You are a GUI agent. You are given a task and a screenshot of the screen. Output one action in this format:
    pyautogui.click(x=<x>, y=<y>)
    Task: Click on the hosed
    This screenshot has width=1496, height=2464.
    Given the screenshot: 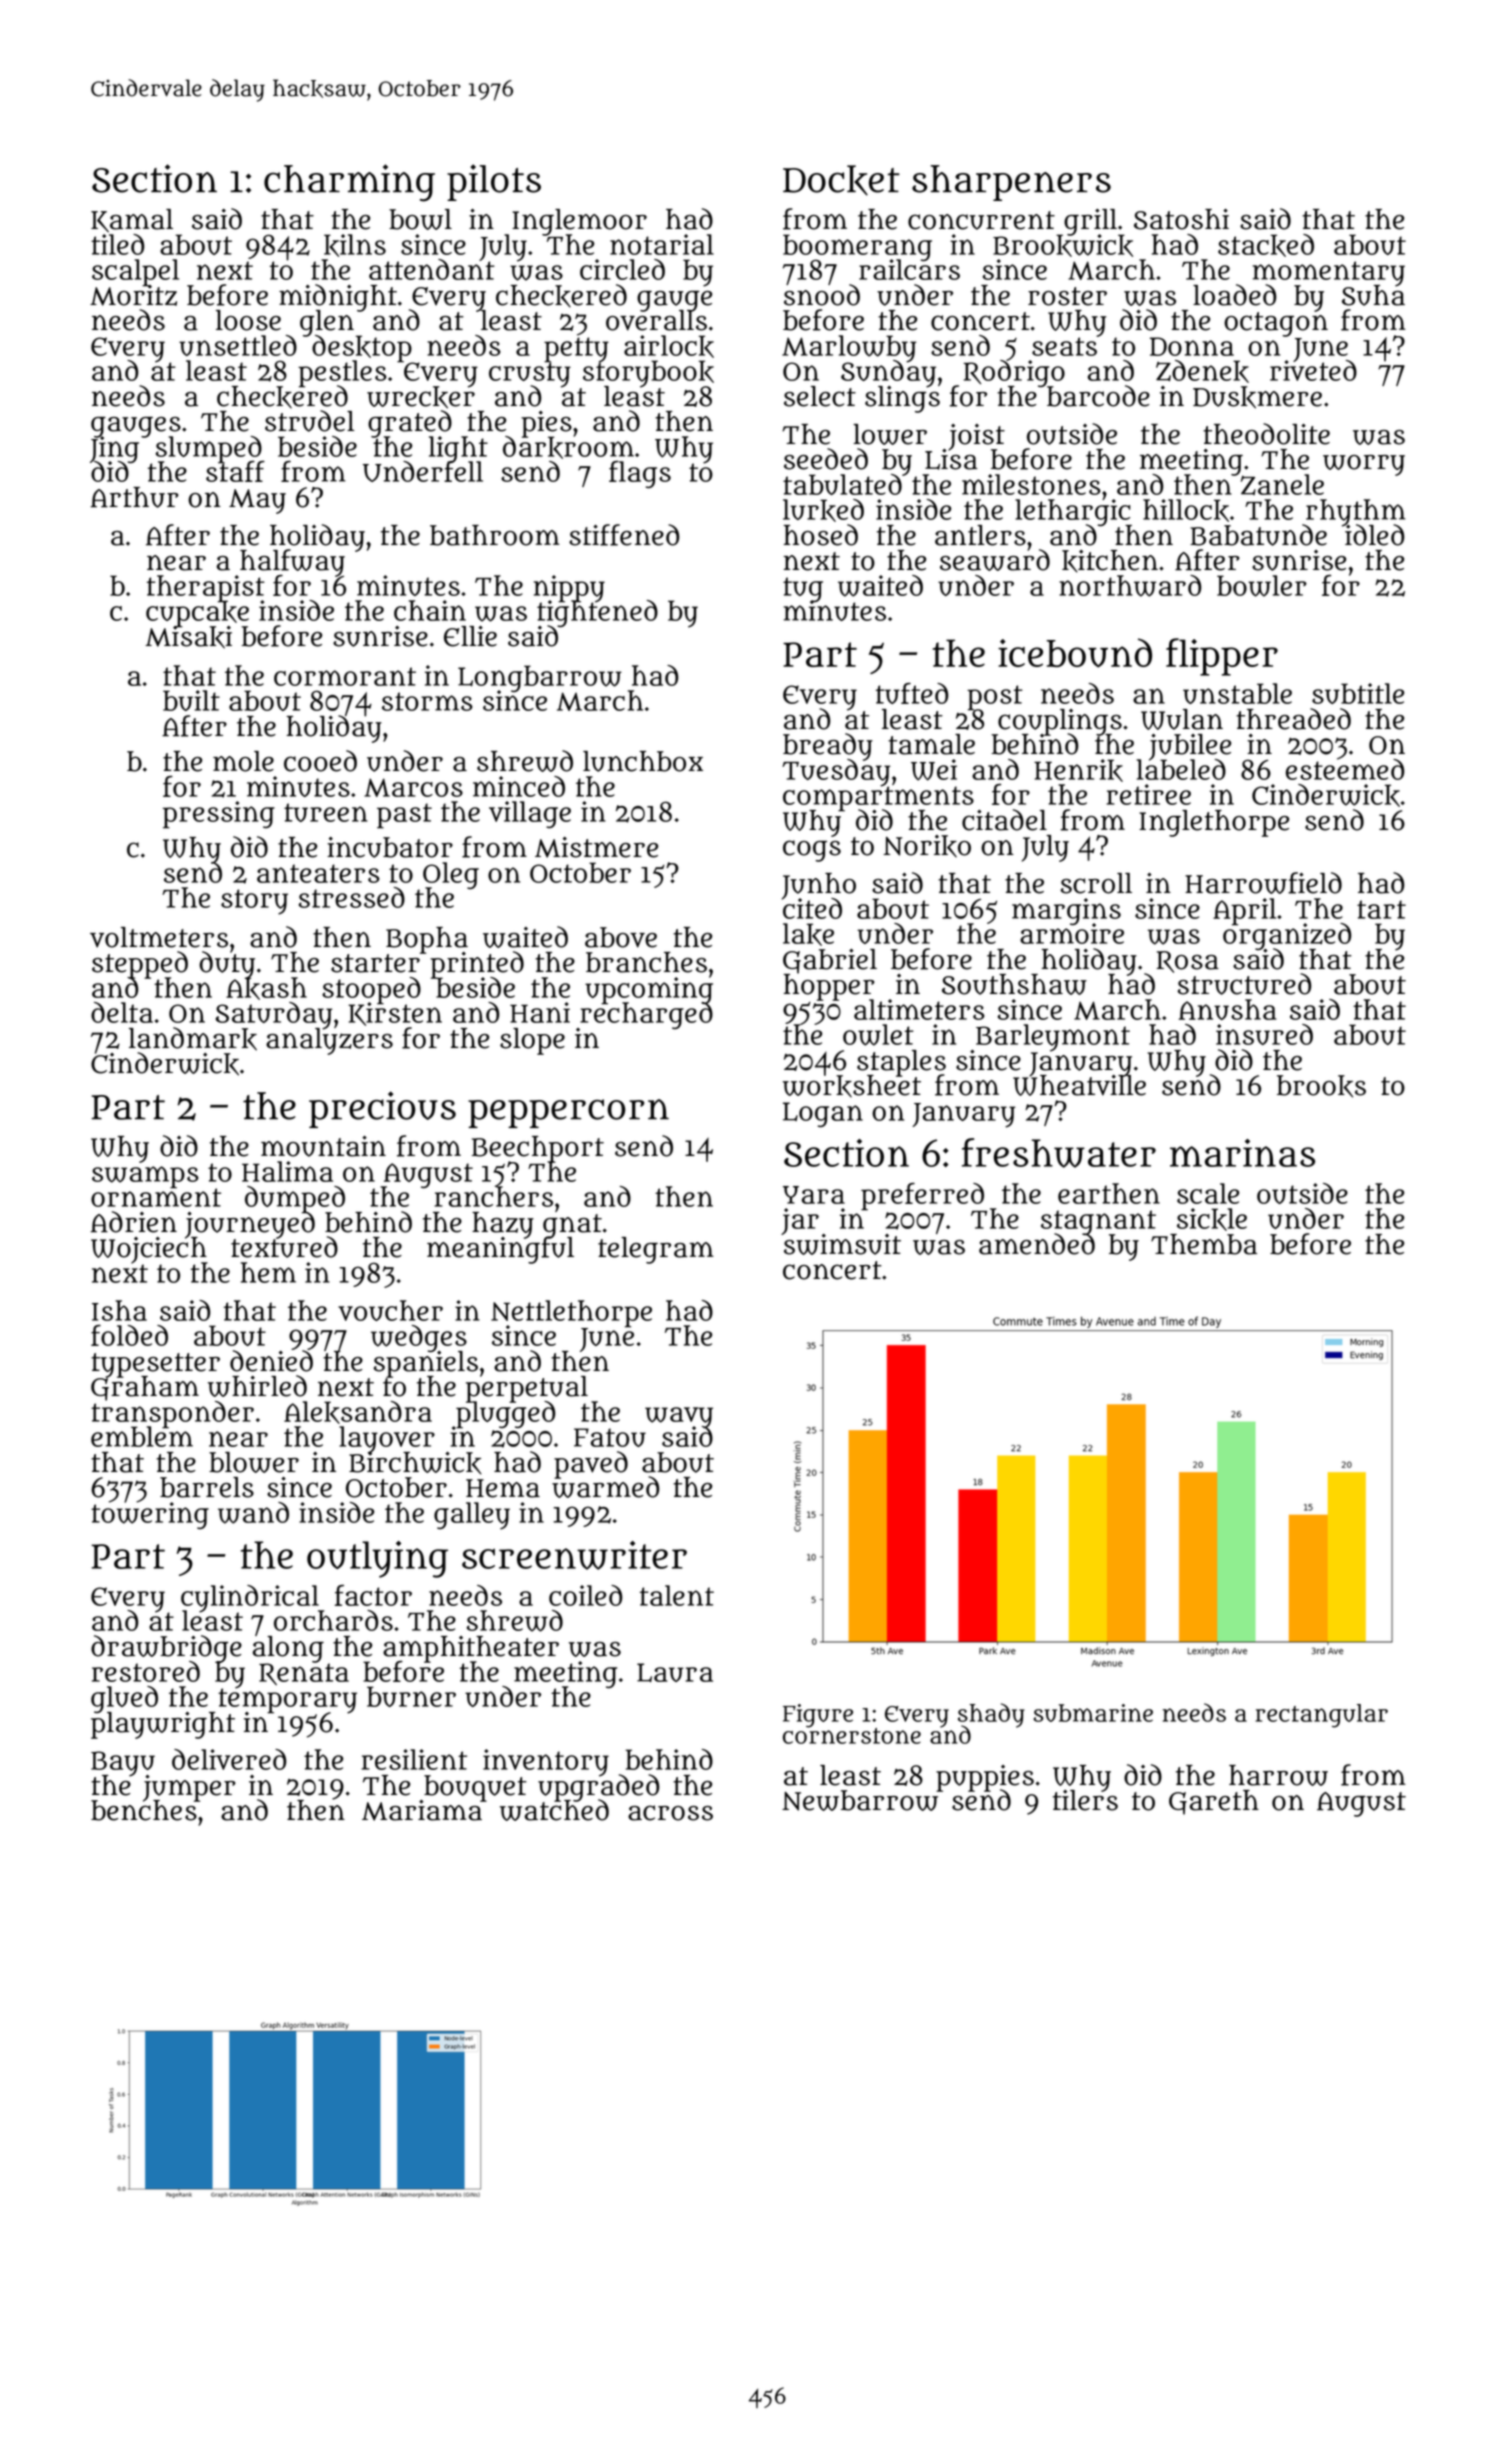 What is the action you would take?
    pyautogui.click(x=820, y=535)
